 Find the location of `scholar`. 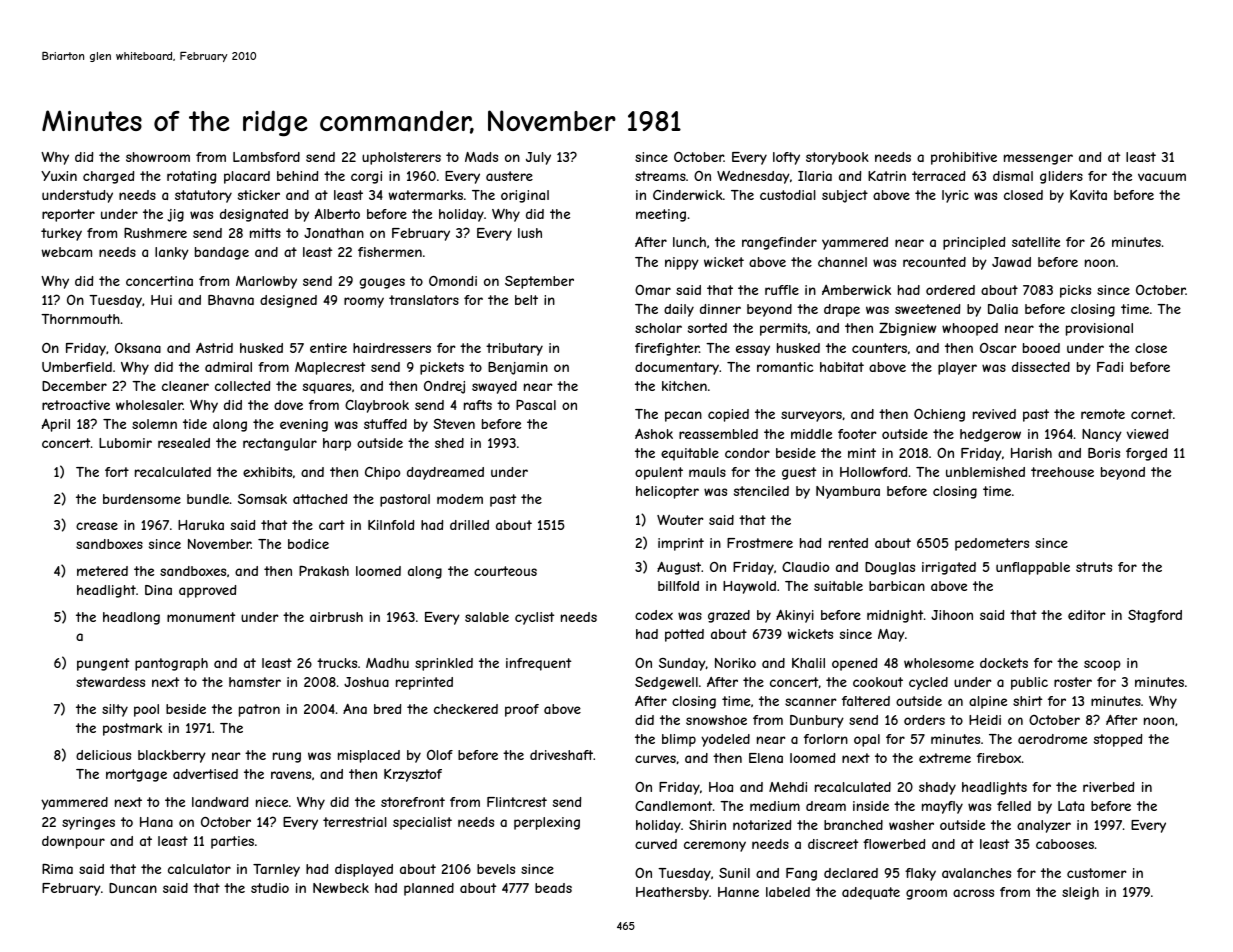

scholar is located at coordinates (658, 328).
